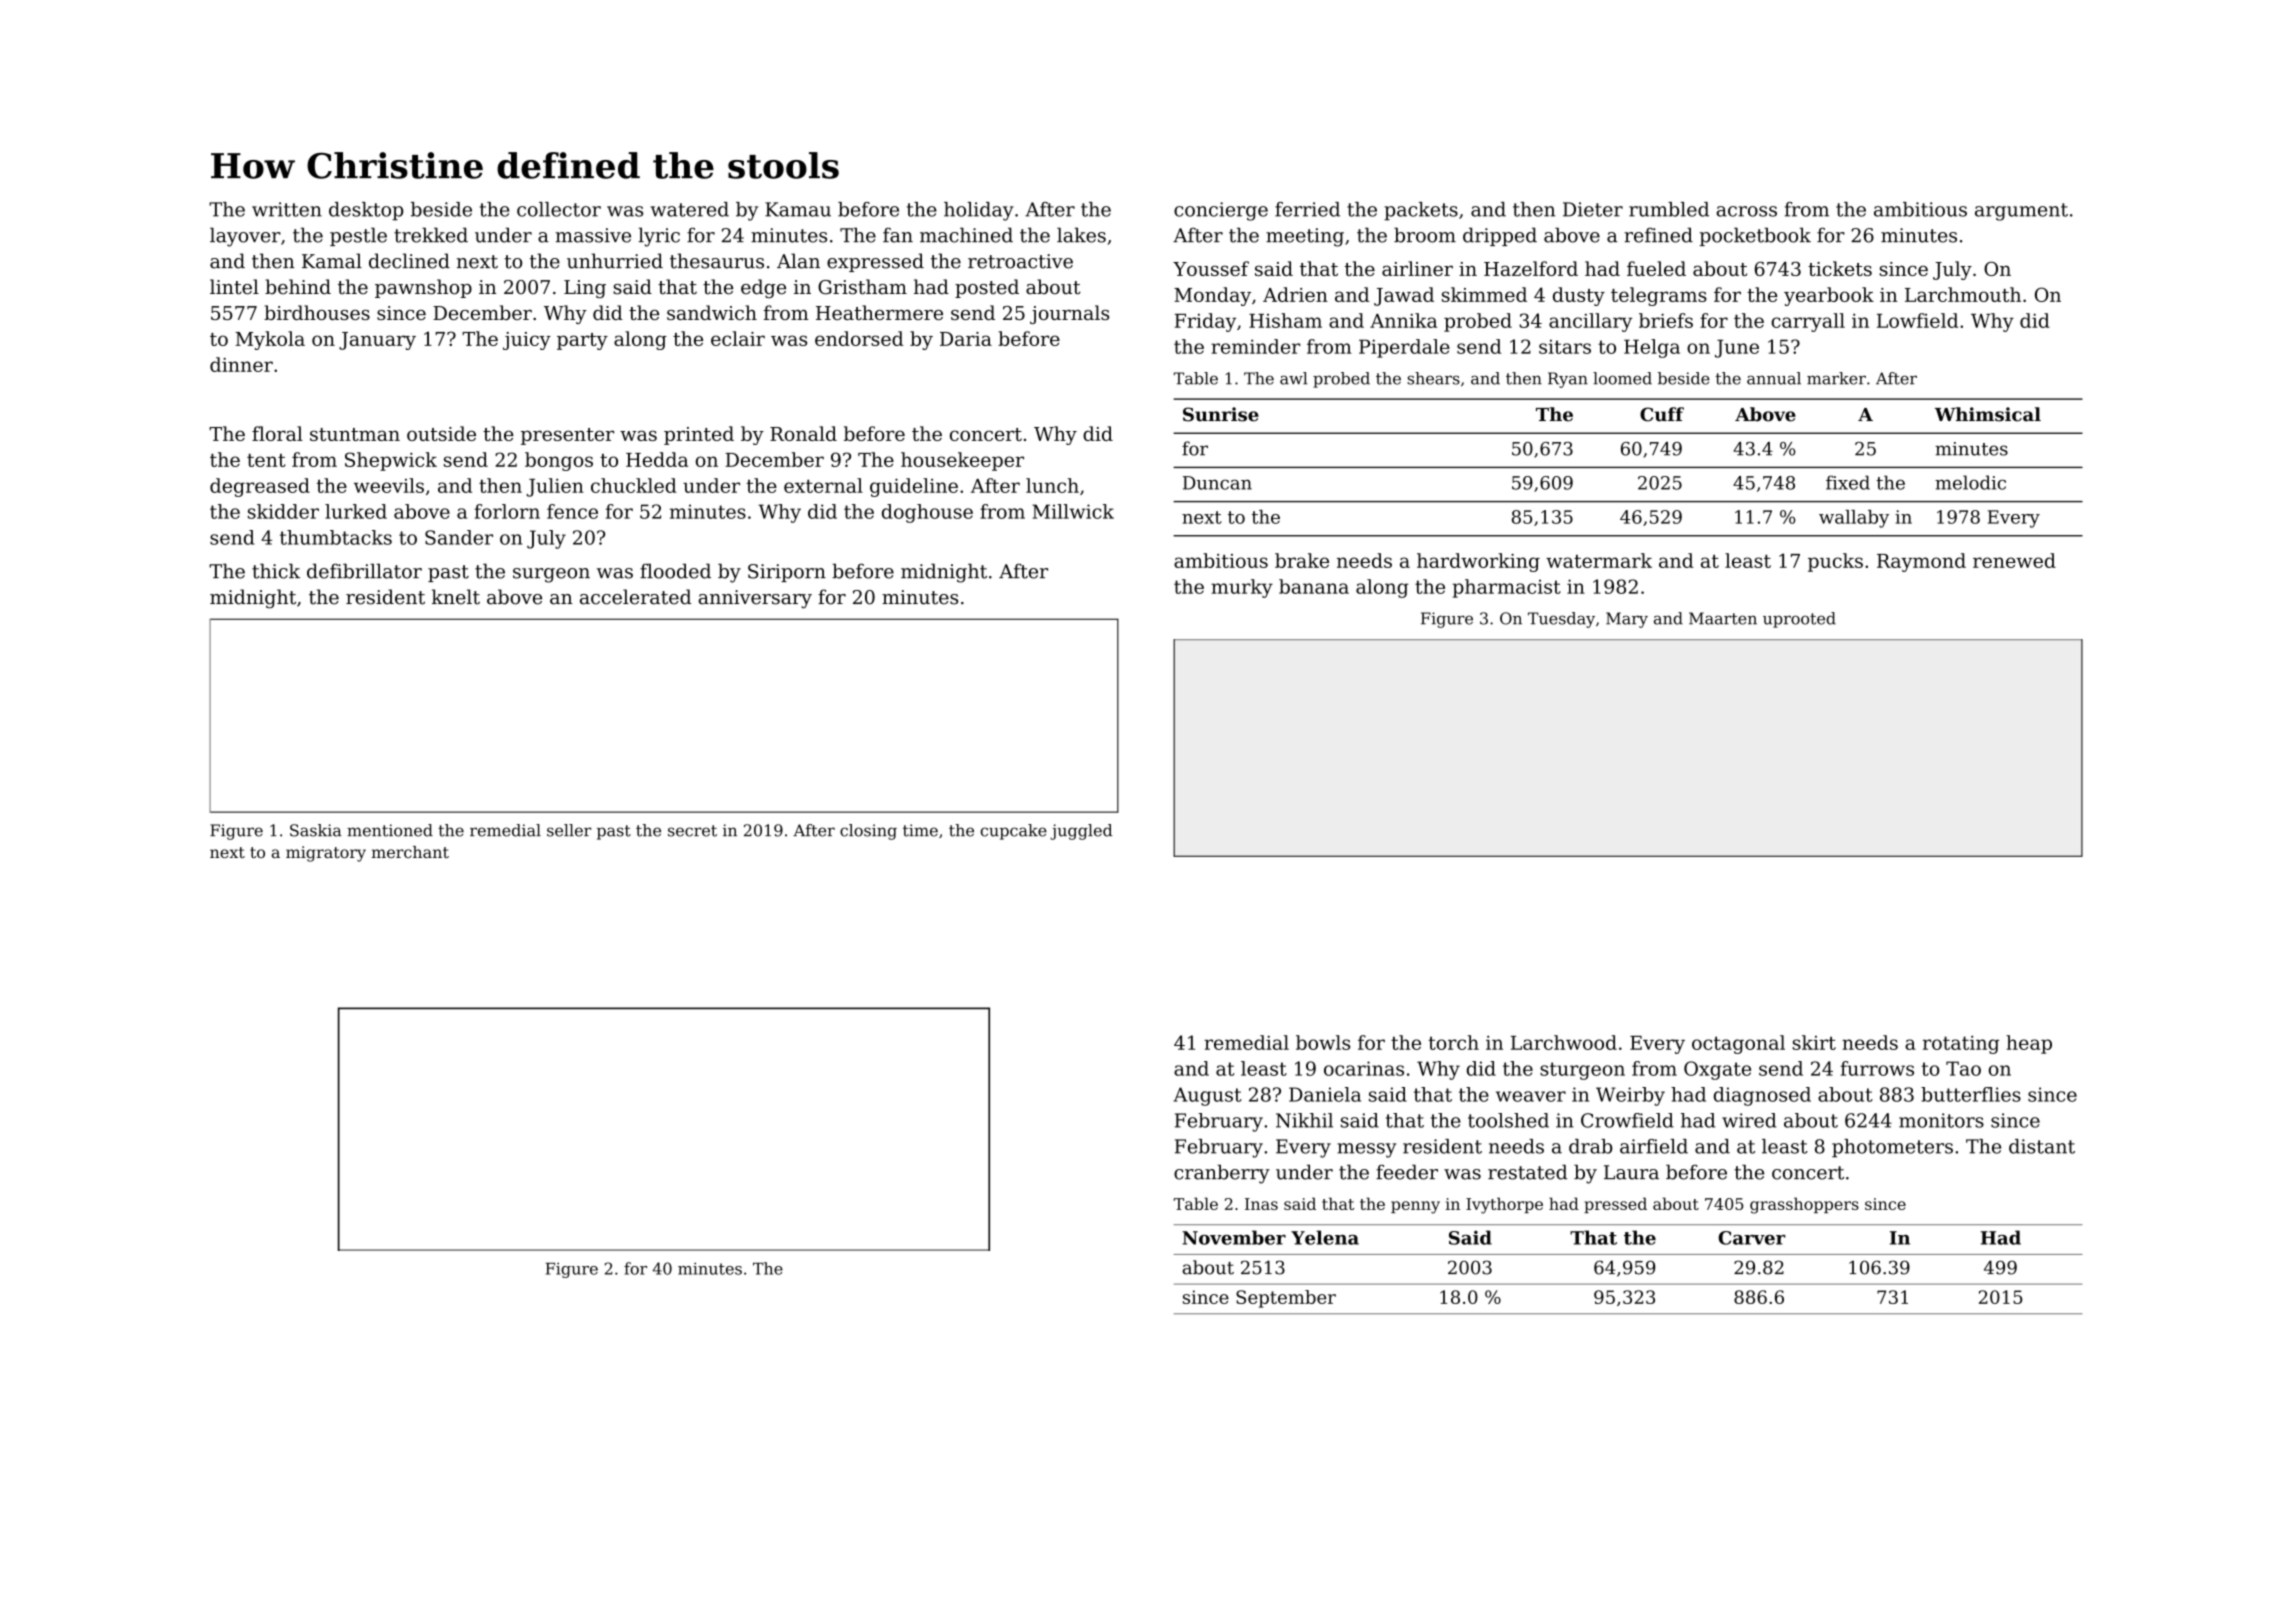  Describe the element at coordinates (2021, 212) in the screenshot. I see `argument` at that location.
